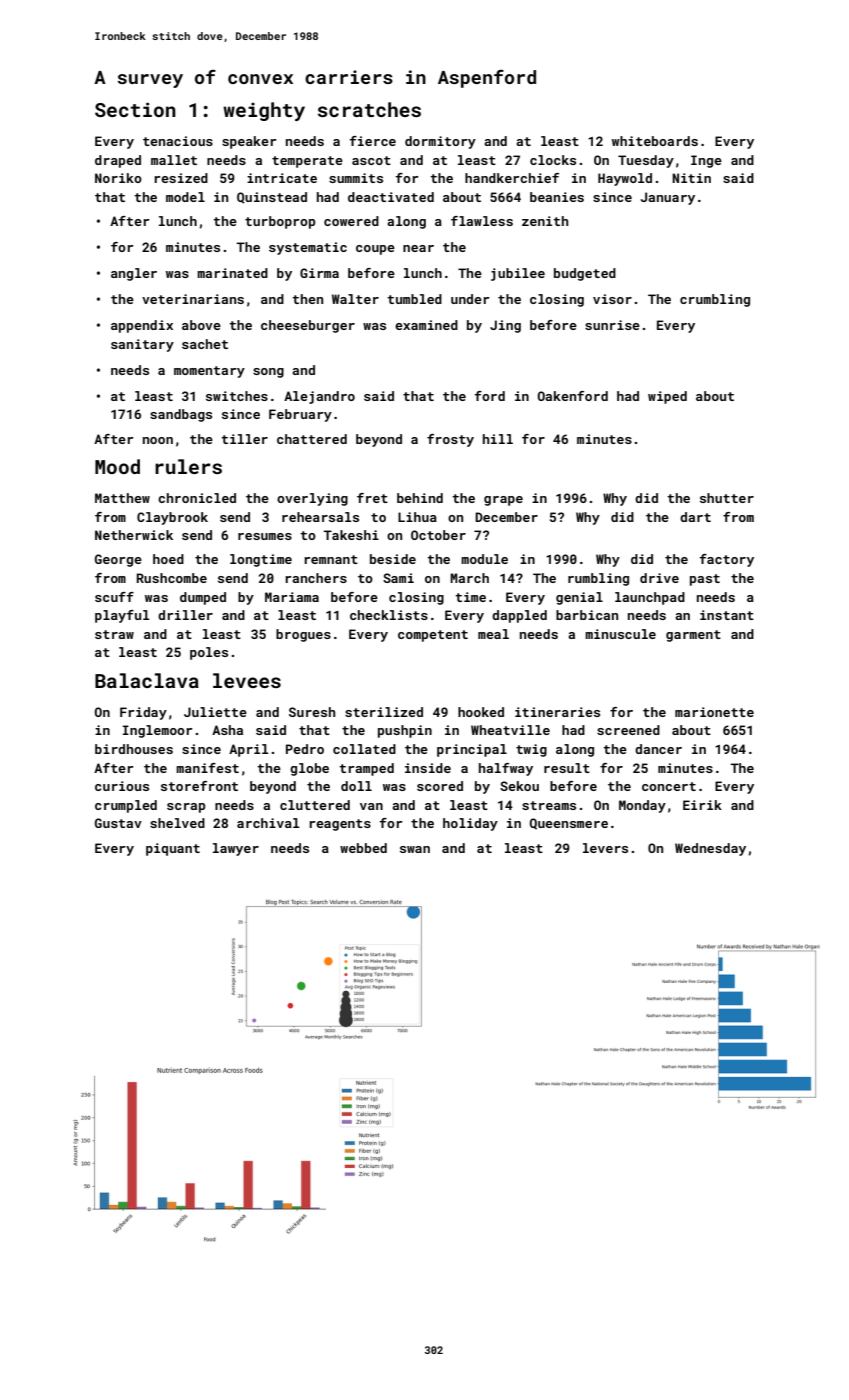 The height and width of the image is (1400, 849). What do you see at coordinates (553, 160) in the image?
I see `clocks` at bounding box center [553, 160].
